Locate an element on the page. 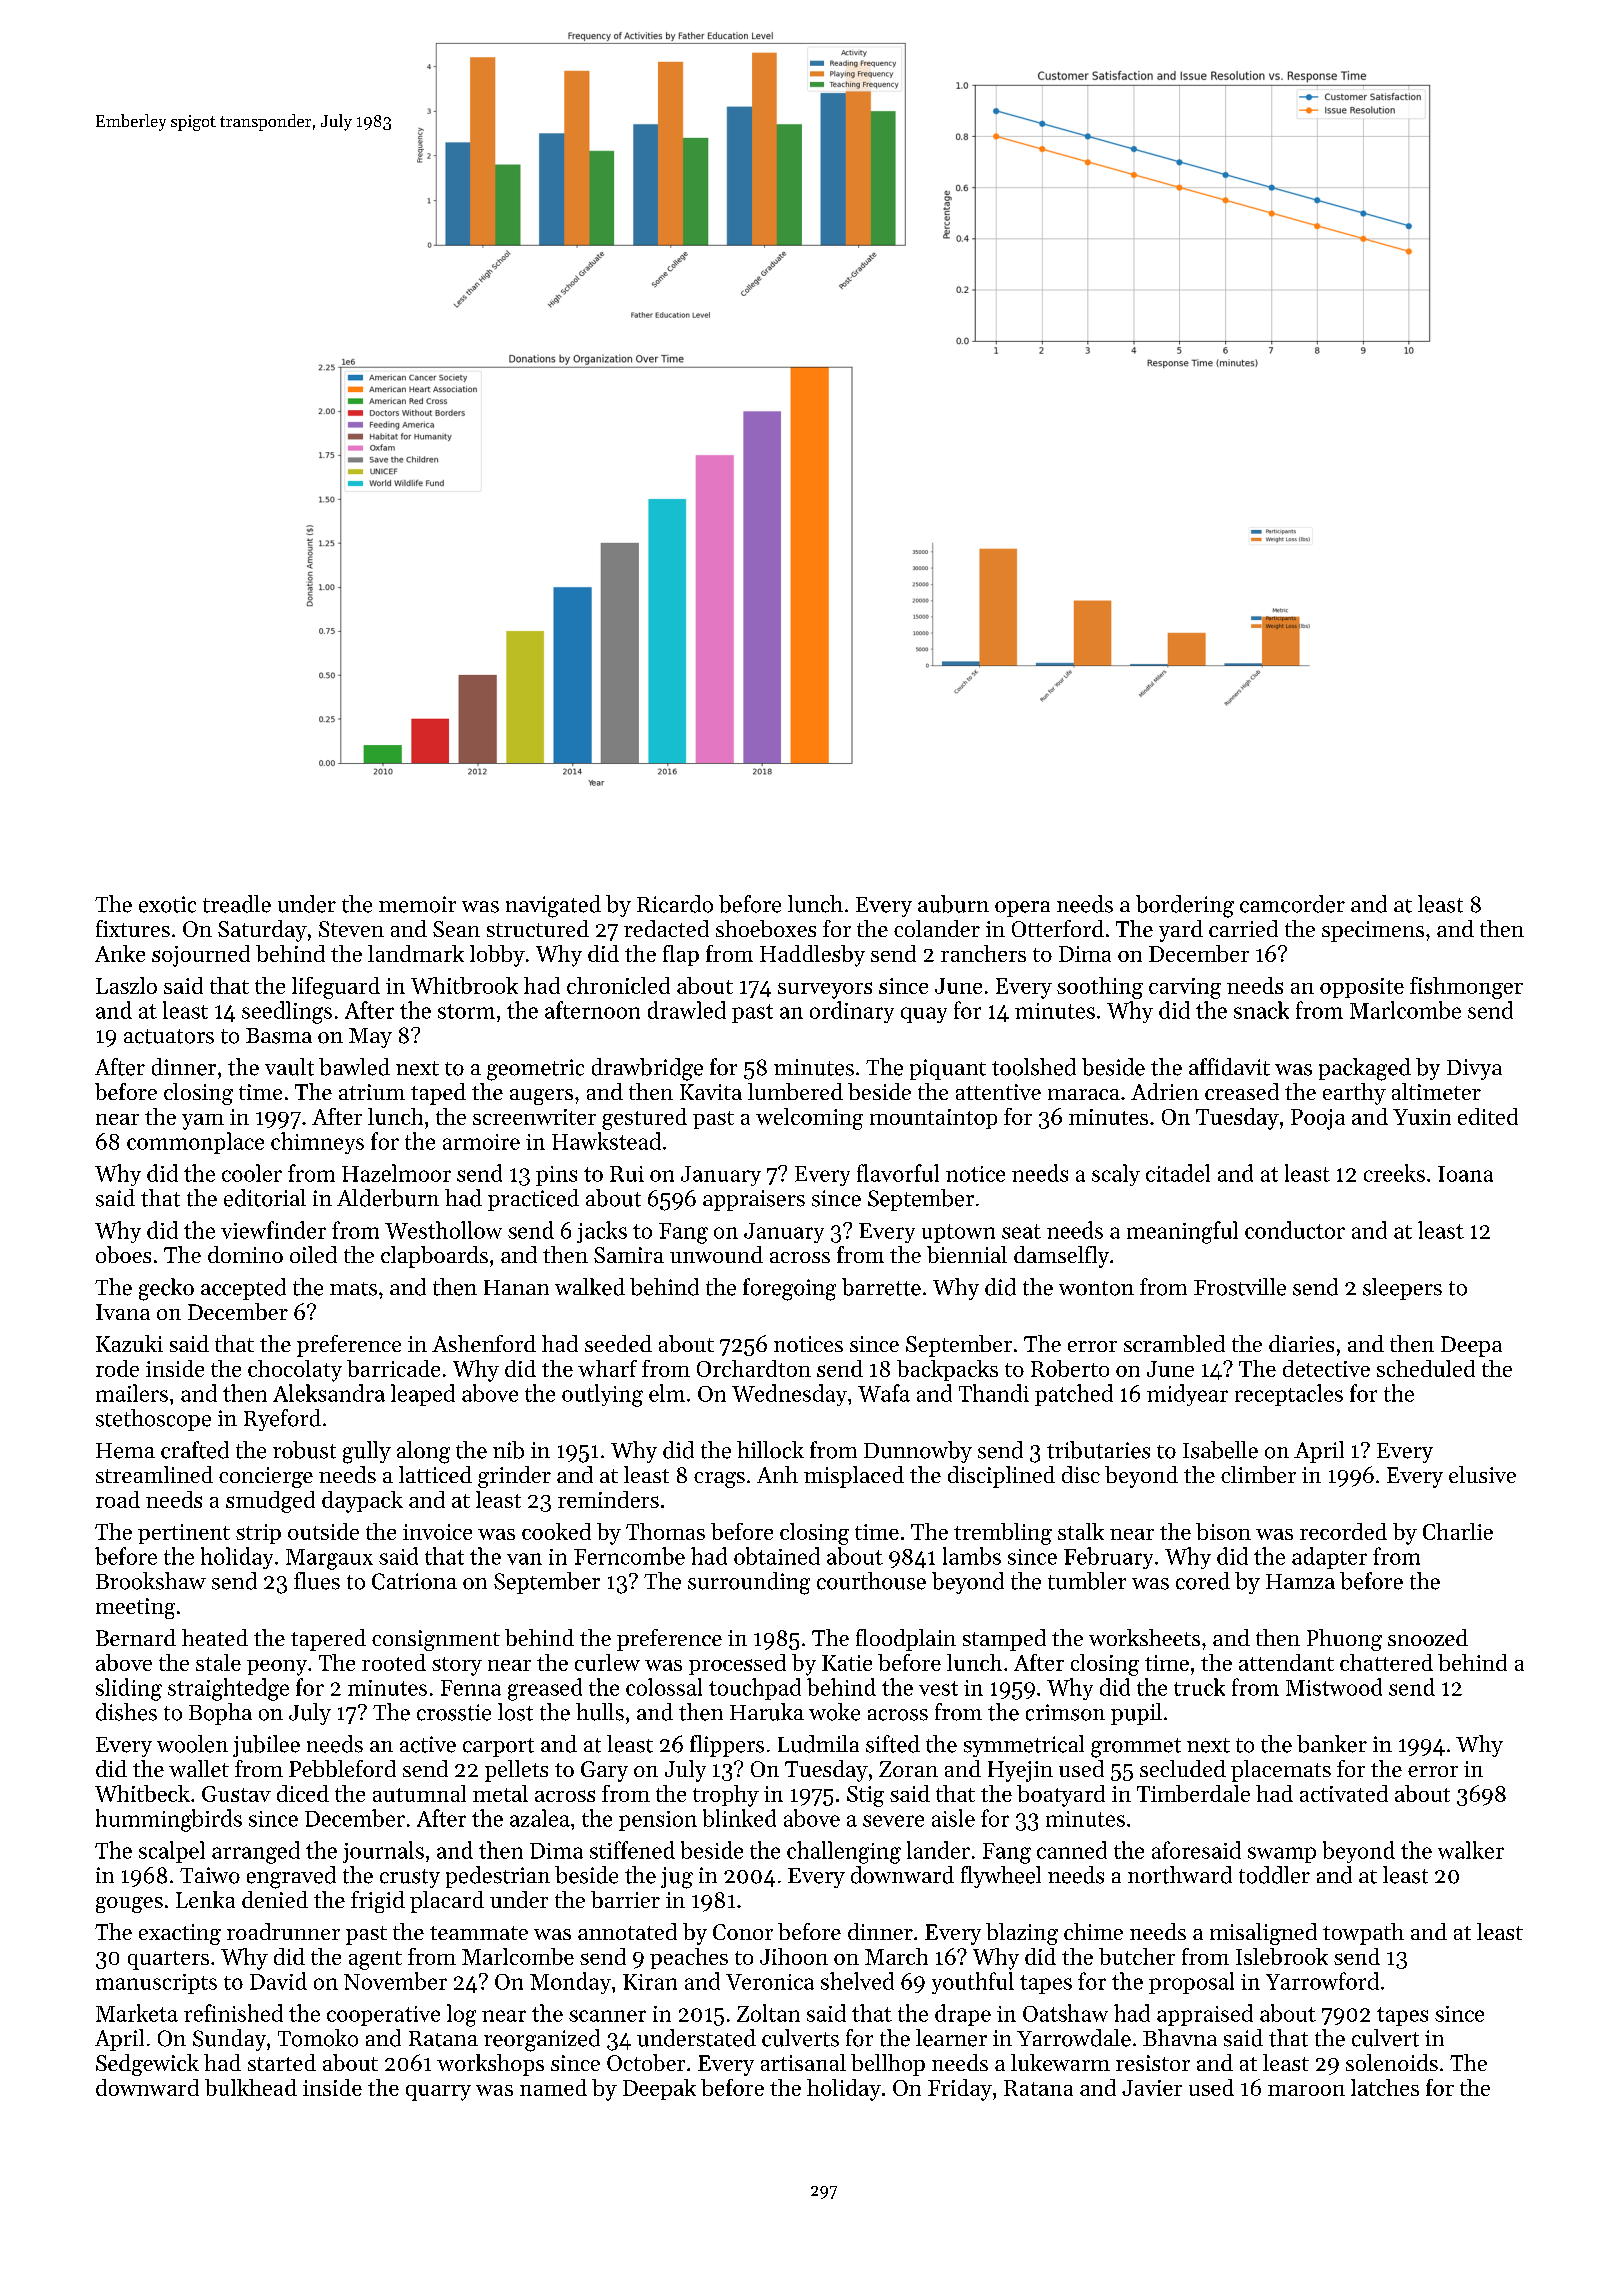 The image size is (1620, 2292). exacting is located at coordinates (180, 1934).
